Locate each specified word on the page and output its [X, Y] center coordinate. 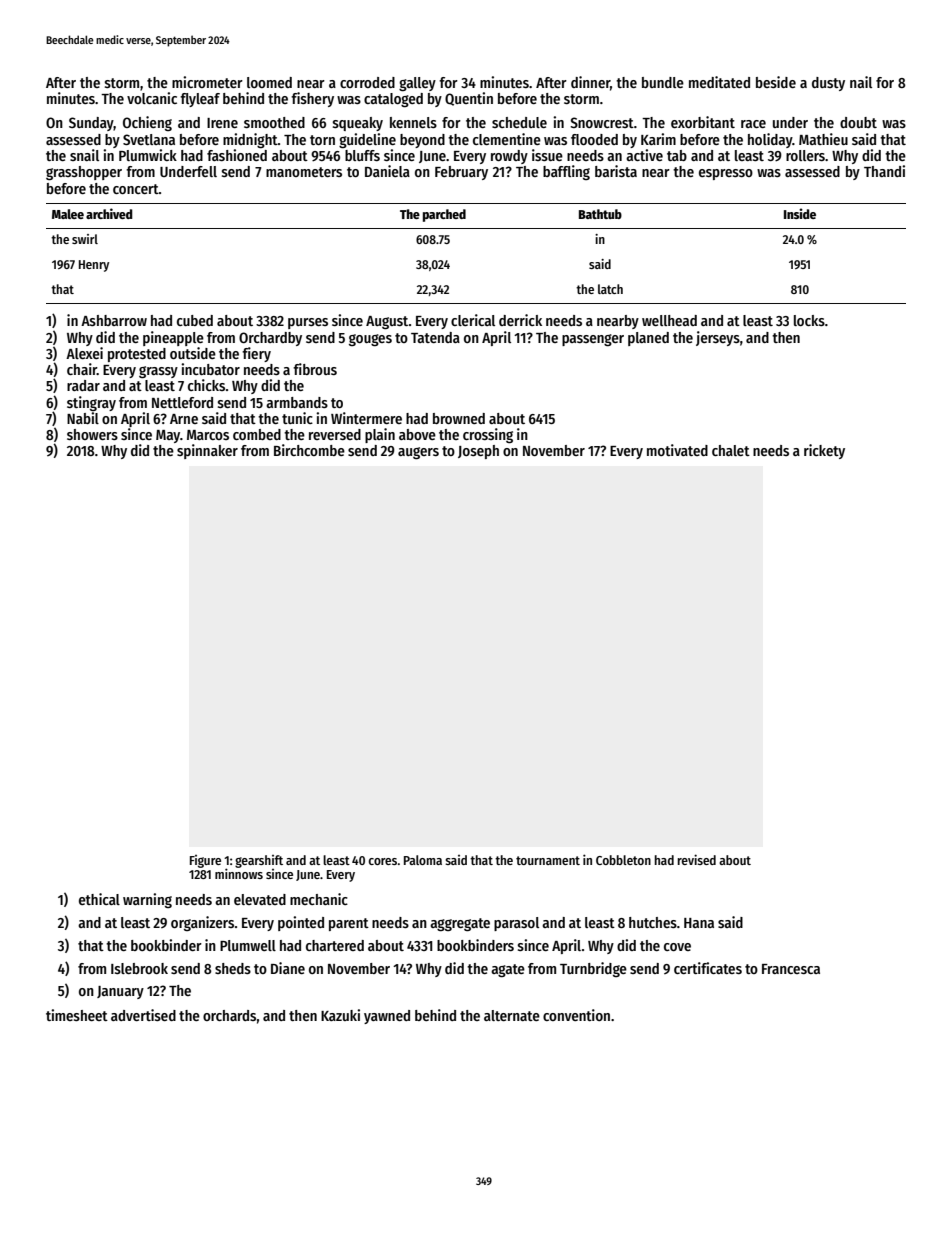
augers [418, 453]
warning [147, 900]
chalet [731, 450]
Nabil [83, 418]
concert [136, 189]
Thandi [884, 171]
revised [697, 859]
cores [382, 861]
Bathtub [600, 214]
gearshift [259, 861]
